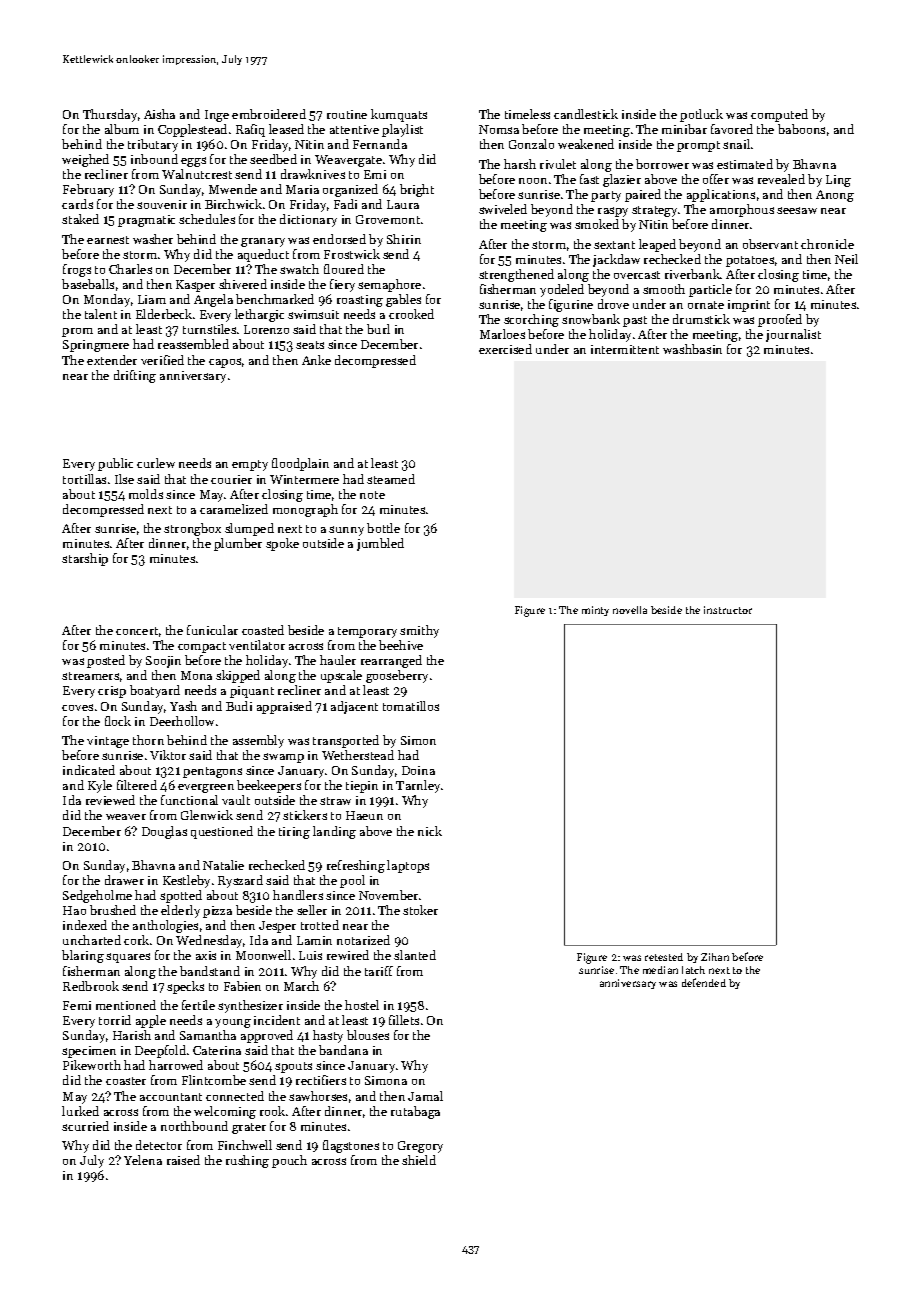 The image size is (924, 1314). I want to click on Yelena, so click(143, 1160).
